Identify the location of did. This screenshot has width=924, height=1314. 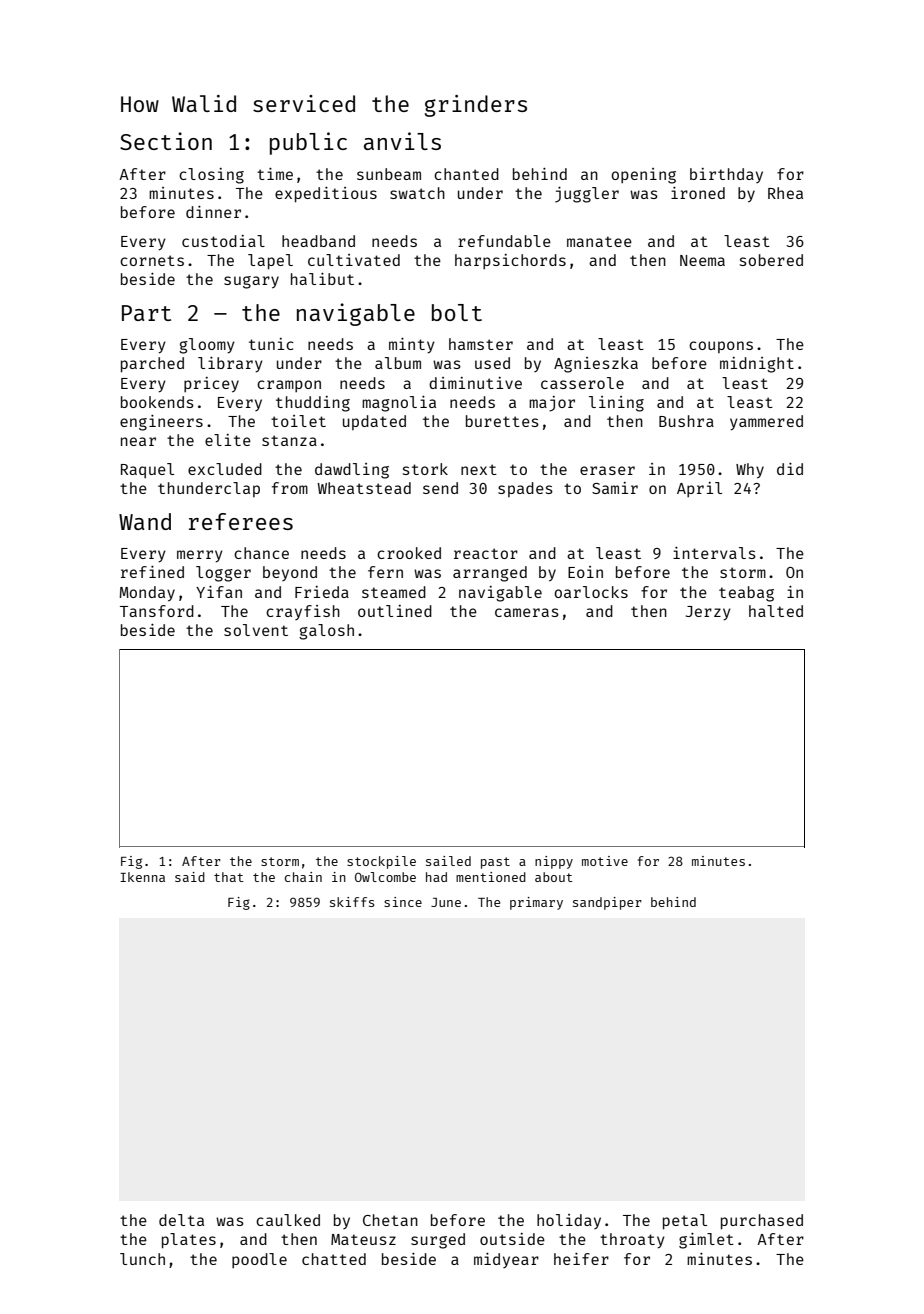
(790, 469).
